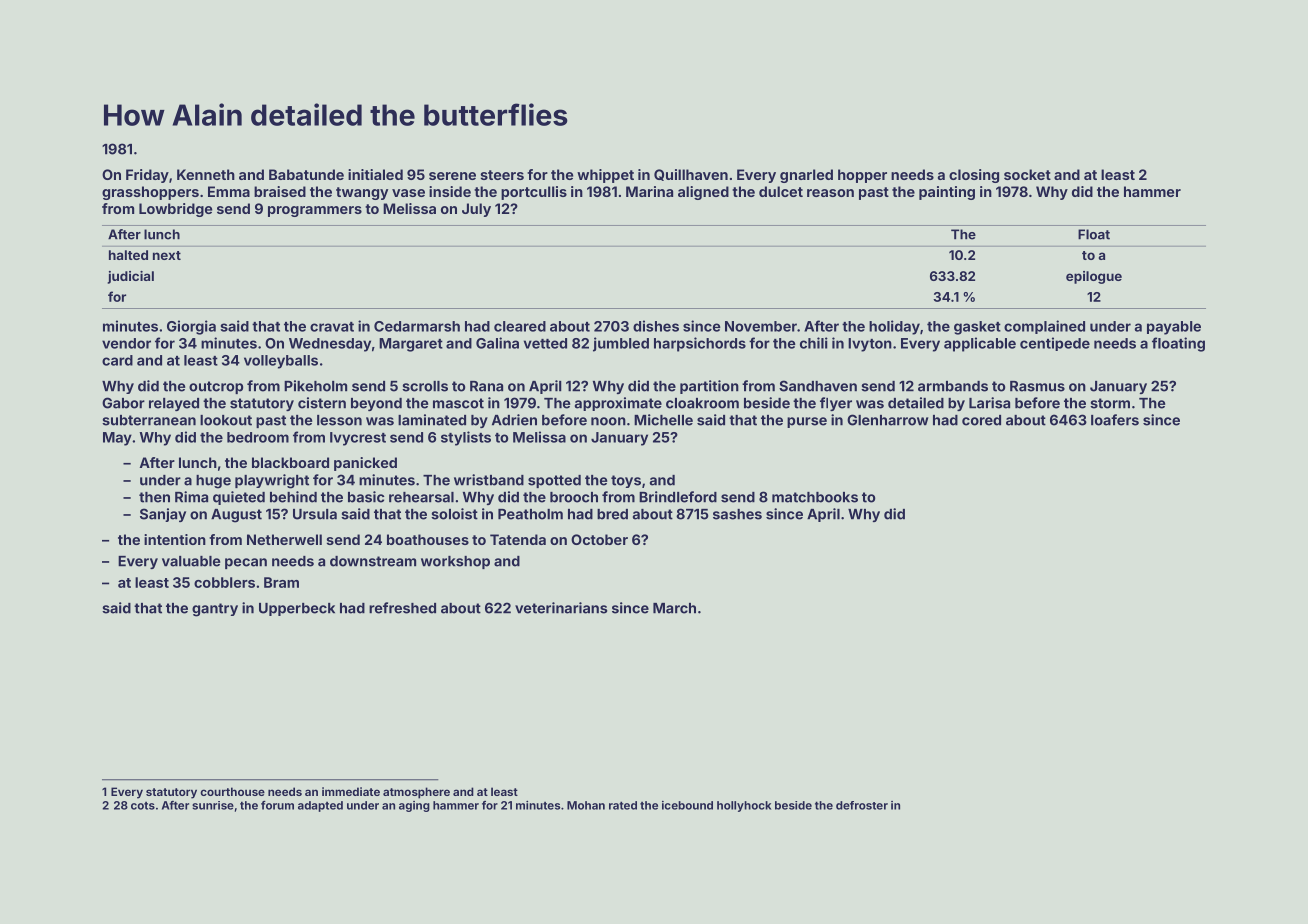  Describe the element at coordinates (989, 403) in the image. I see `Larisa` at that location.
